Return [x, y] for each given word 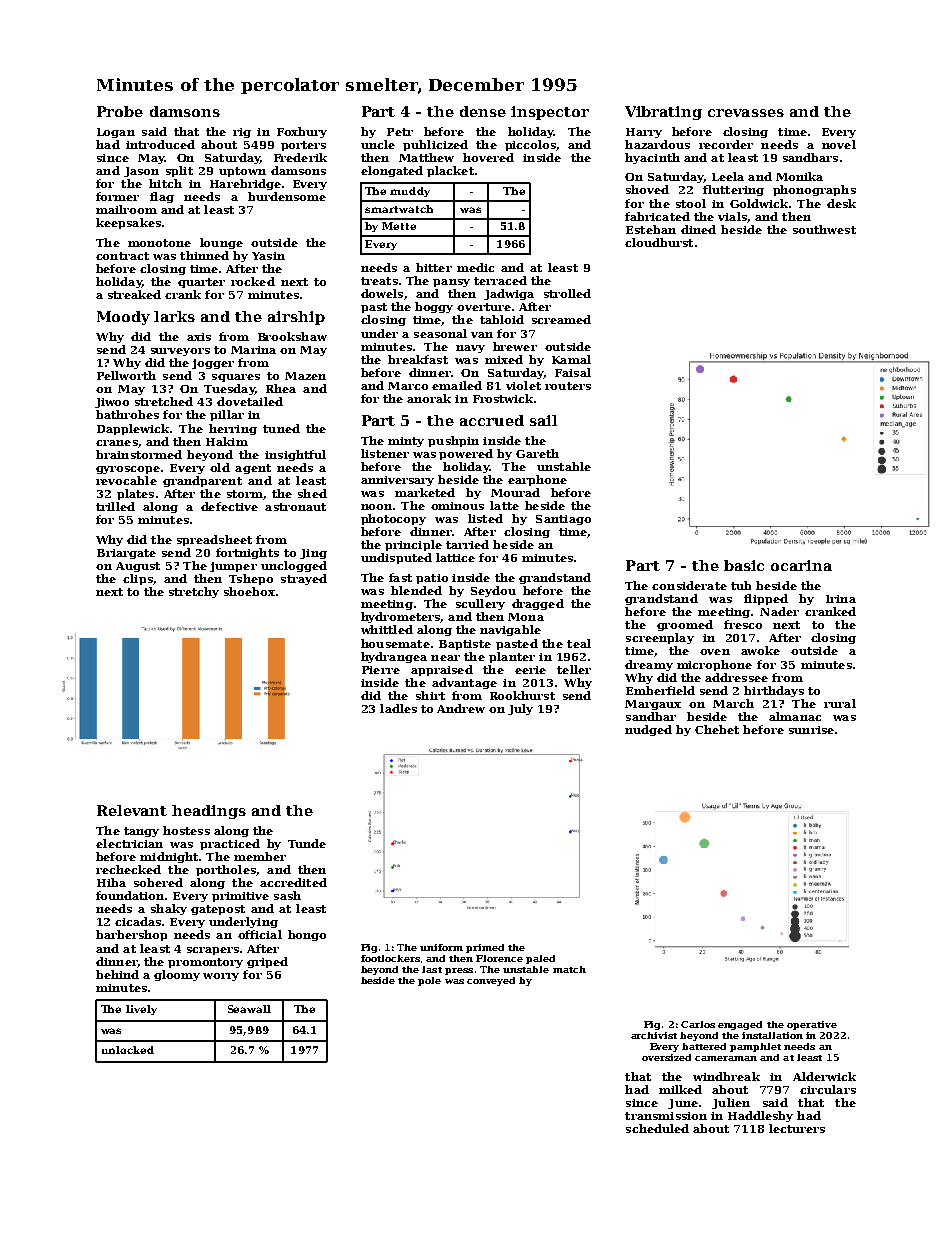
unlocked [128, 1050]
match [569, 969]
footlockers [390, 958]
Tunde [307, 843]
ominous [457, 506]
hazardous [657, 144]
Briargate [126, 554]
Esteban [651, 229]
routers [568, 386]
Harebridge [245, 184]
